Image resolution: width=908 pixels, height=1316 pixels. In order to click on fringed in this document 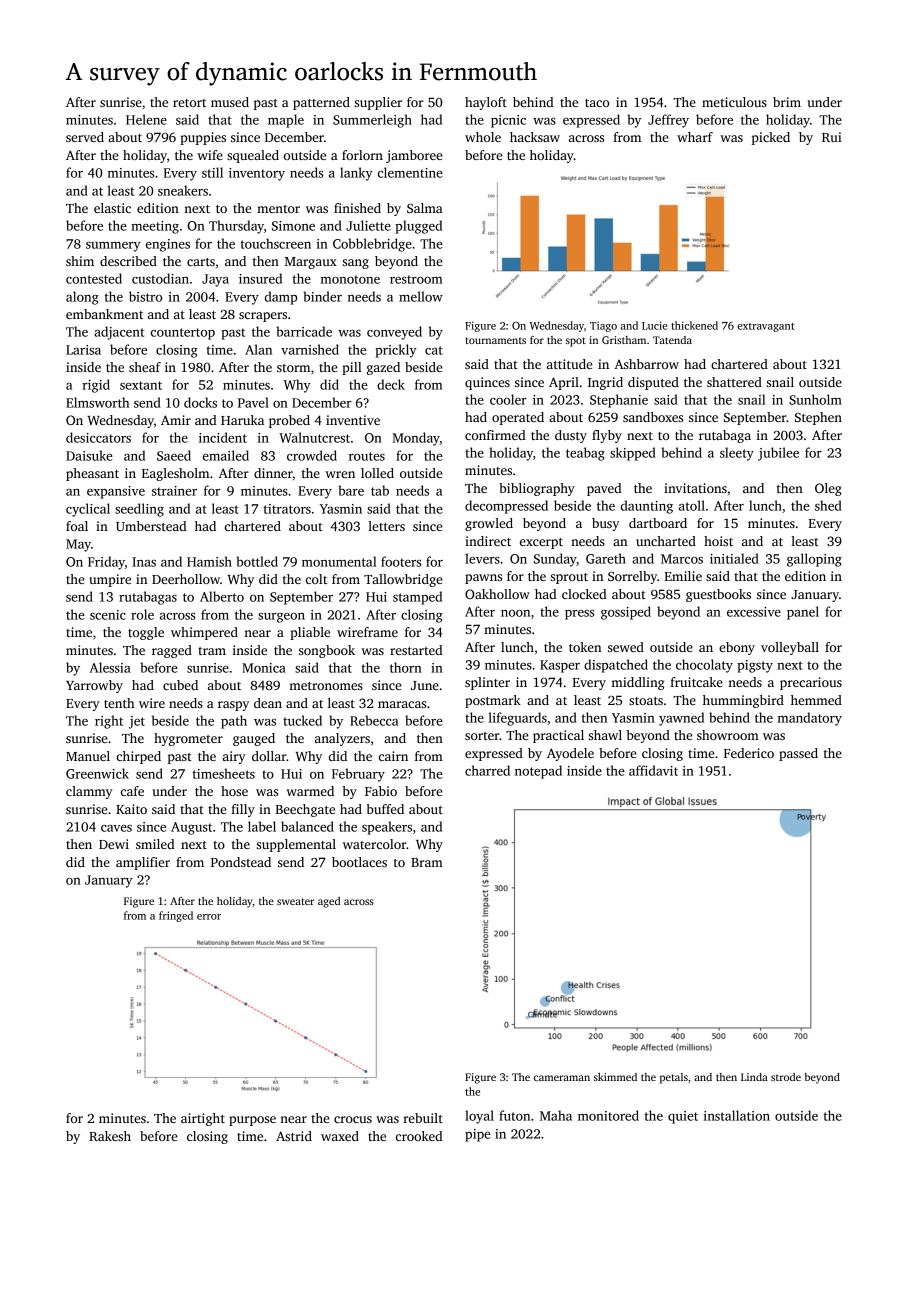, I will do `click(176, 916)`.
